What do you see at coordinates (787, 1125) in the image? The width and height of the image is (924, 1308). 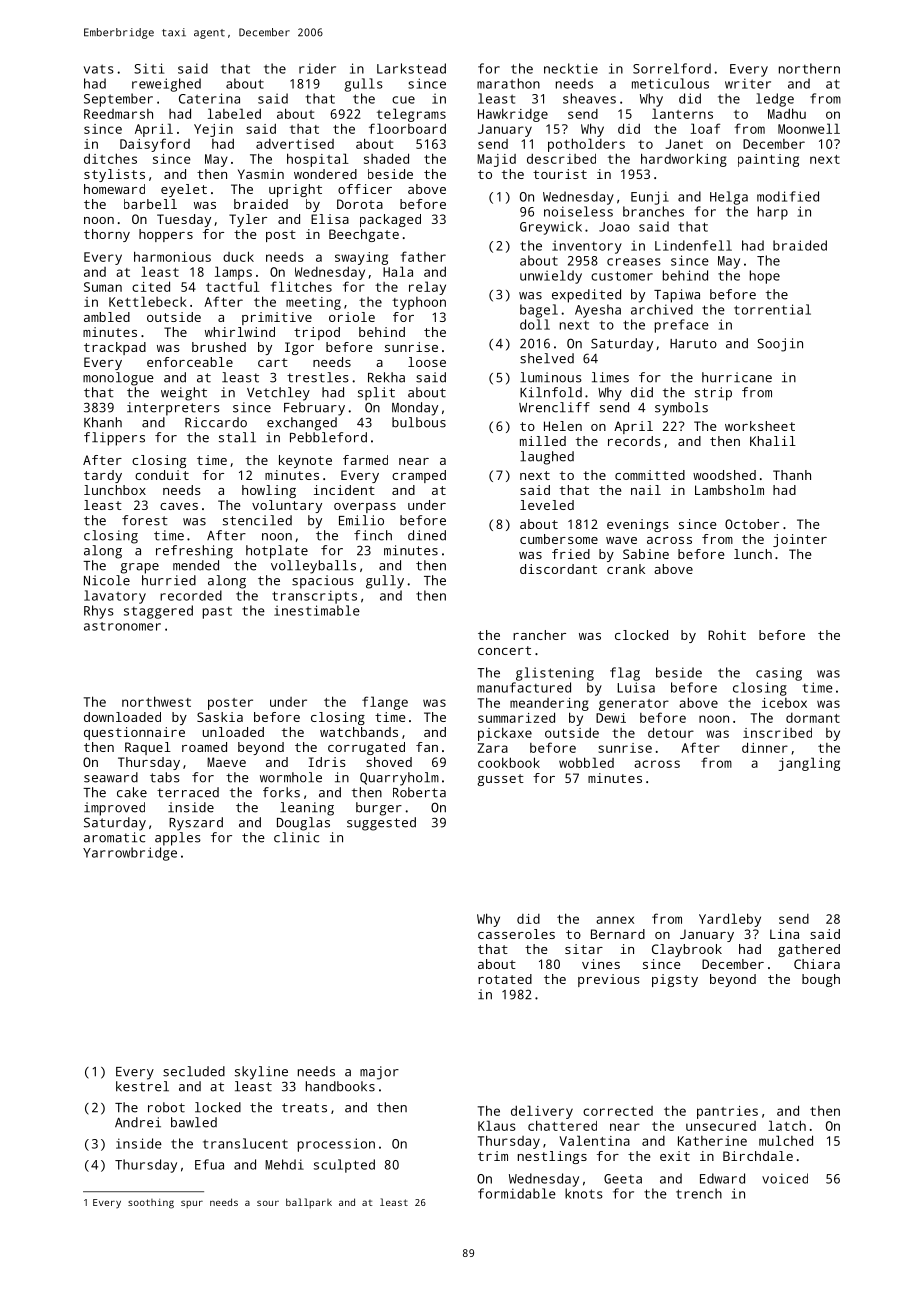 I see `latch` at bounding box center [787, 1125].
